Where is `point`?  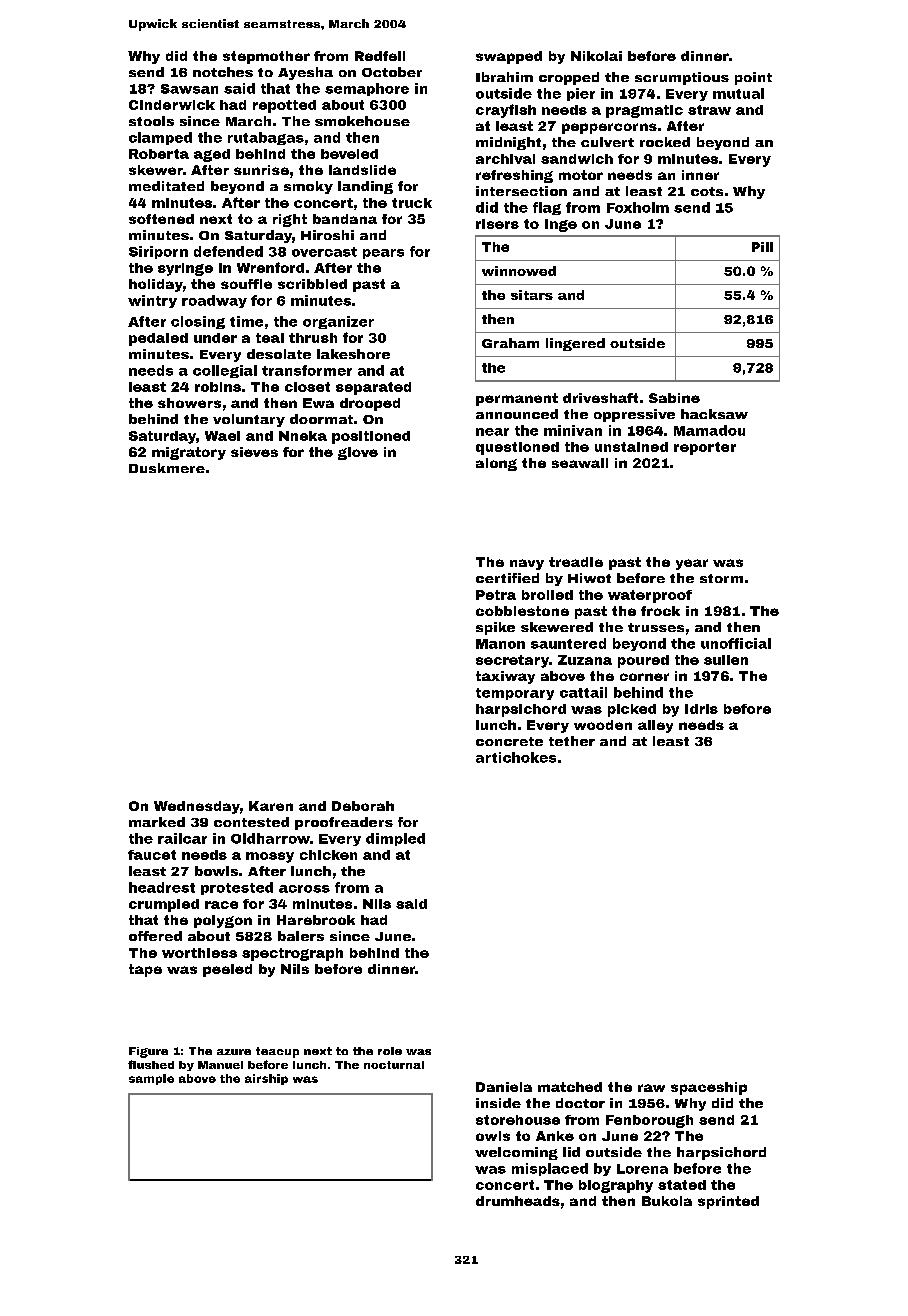 point is located at coordinates (753, 78).
